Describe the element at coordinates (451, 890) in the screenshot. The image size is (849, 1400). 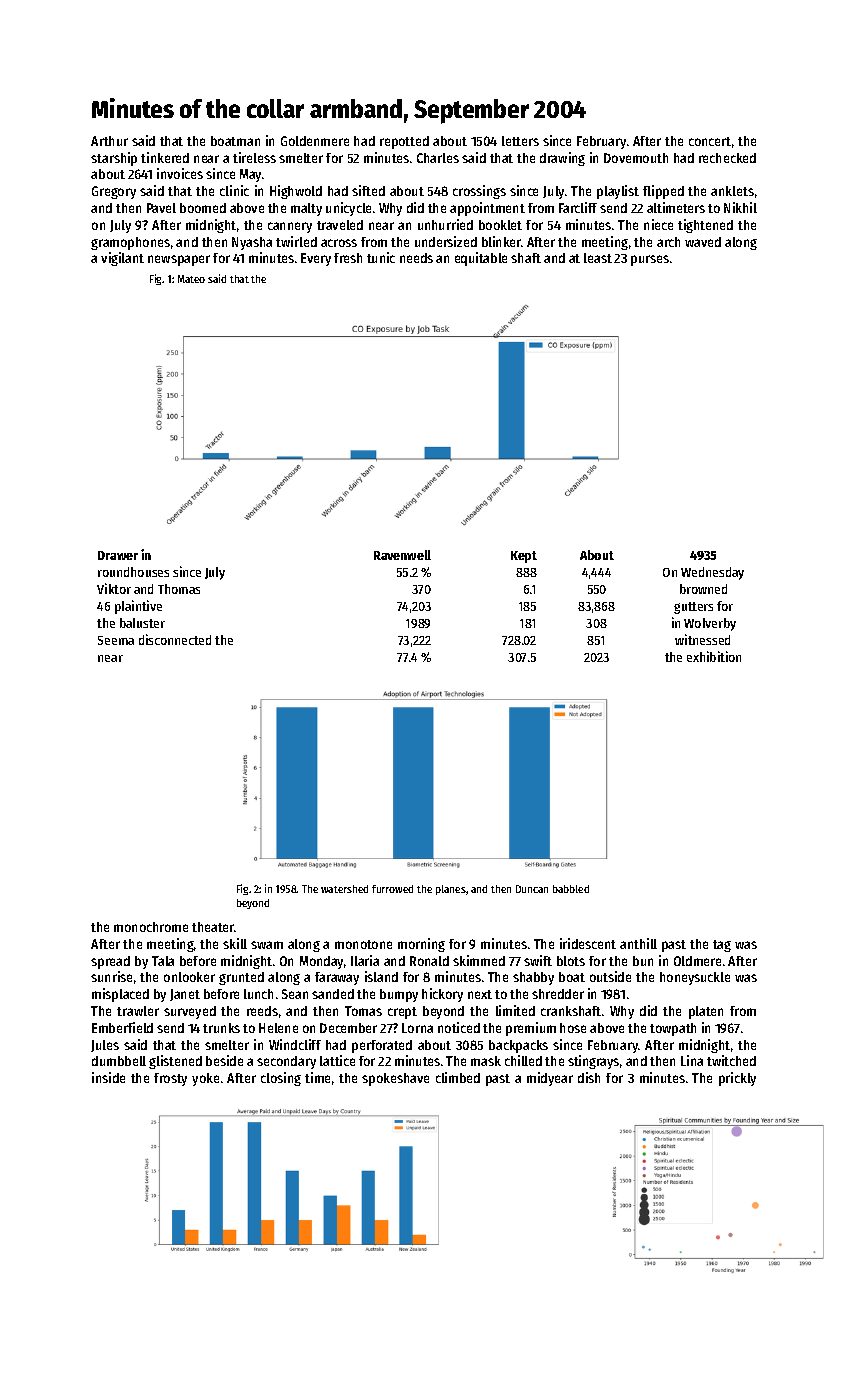
I see `planes` at that location.
